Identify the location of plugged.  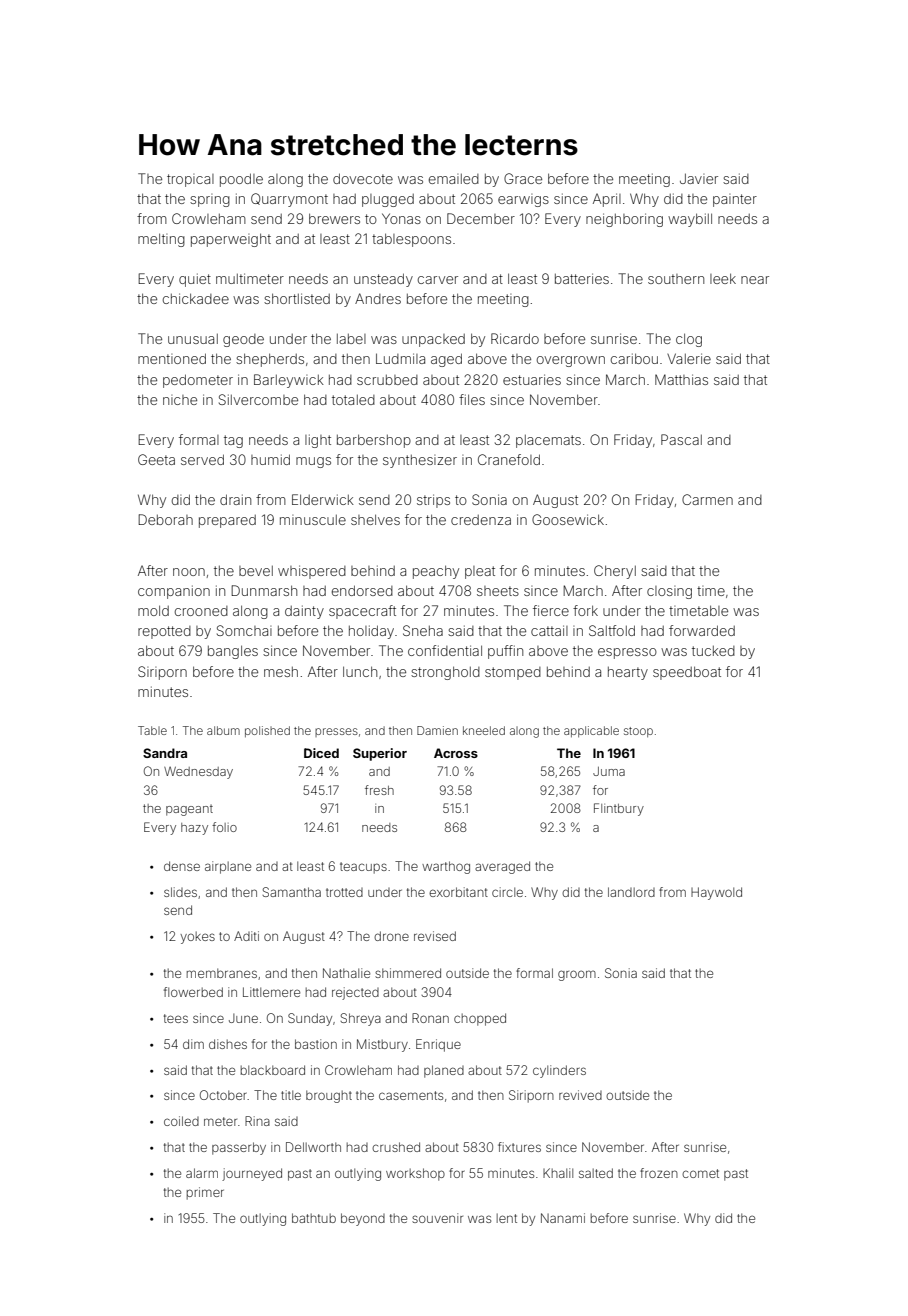
(388, 200).
